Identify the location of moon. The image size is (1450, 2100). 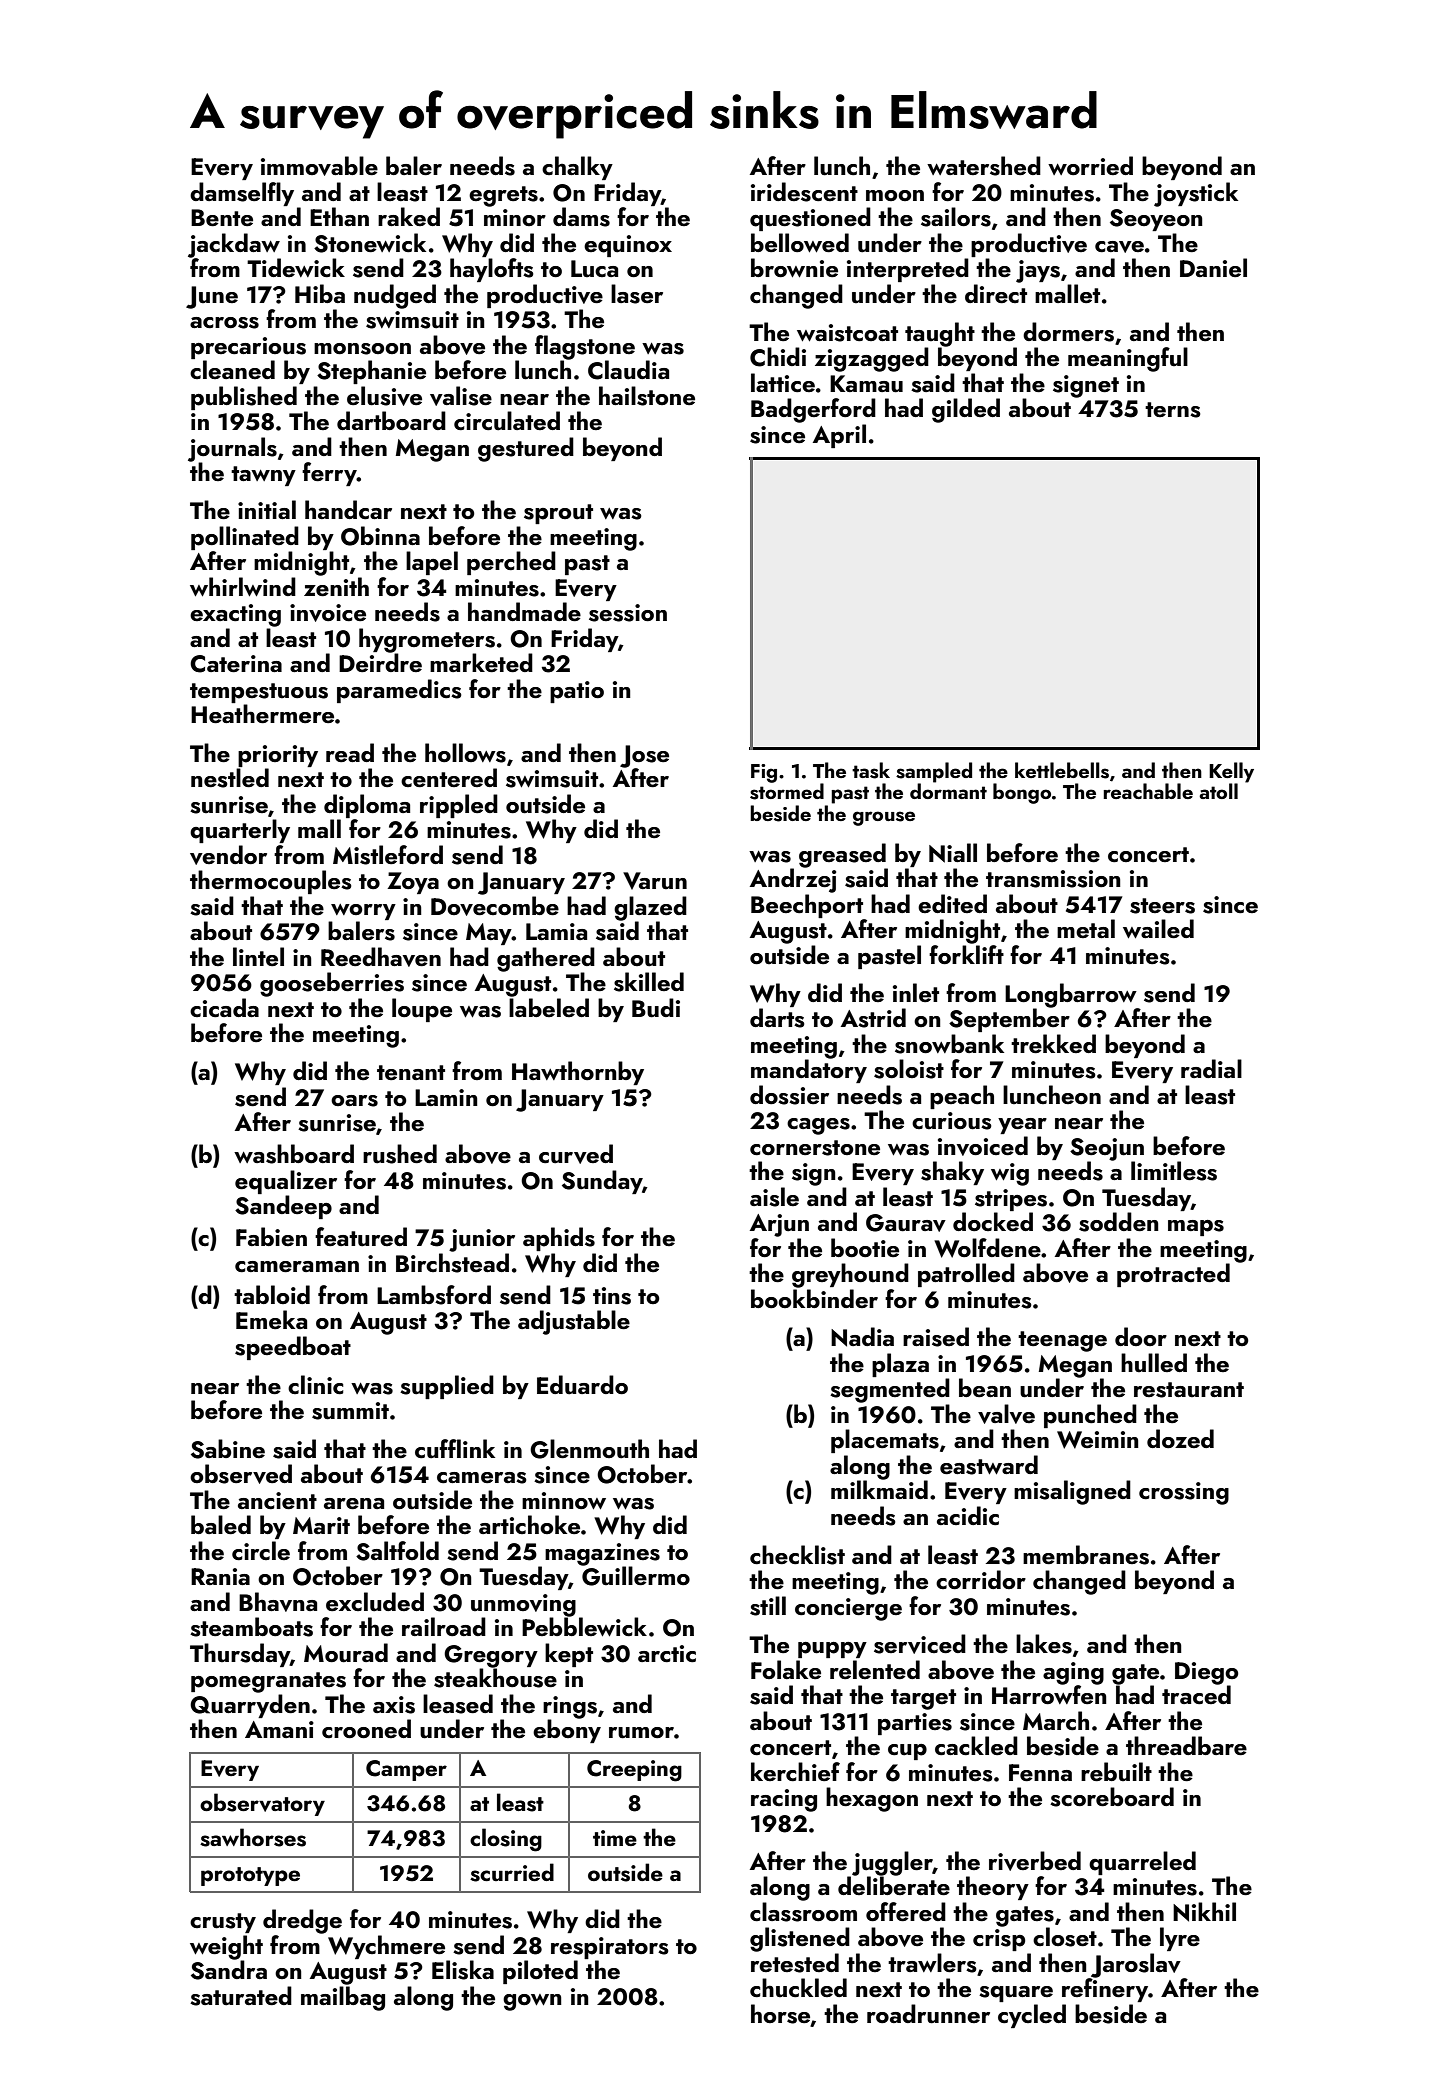
(895, 195).
